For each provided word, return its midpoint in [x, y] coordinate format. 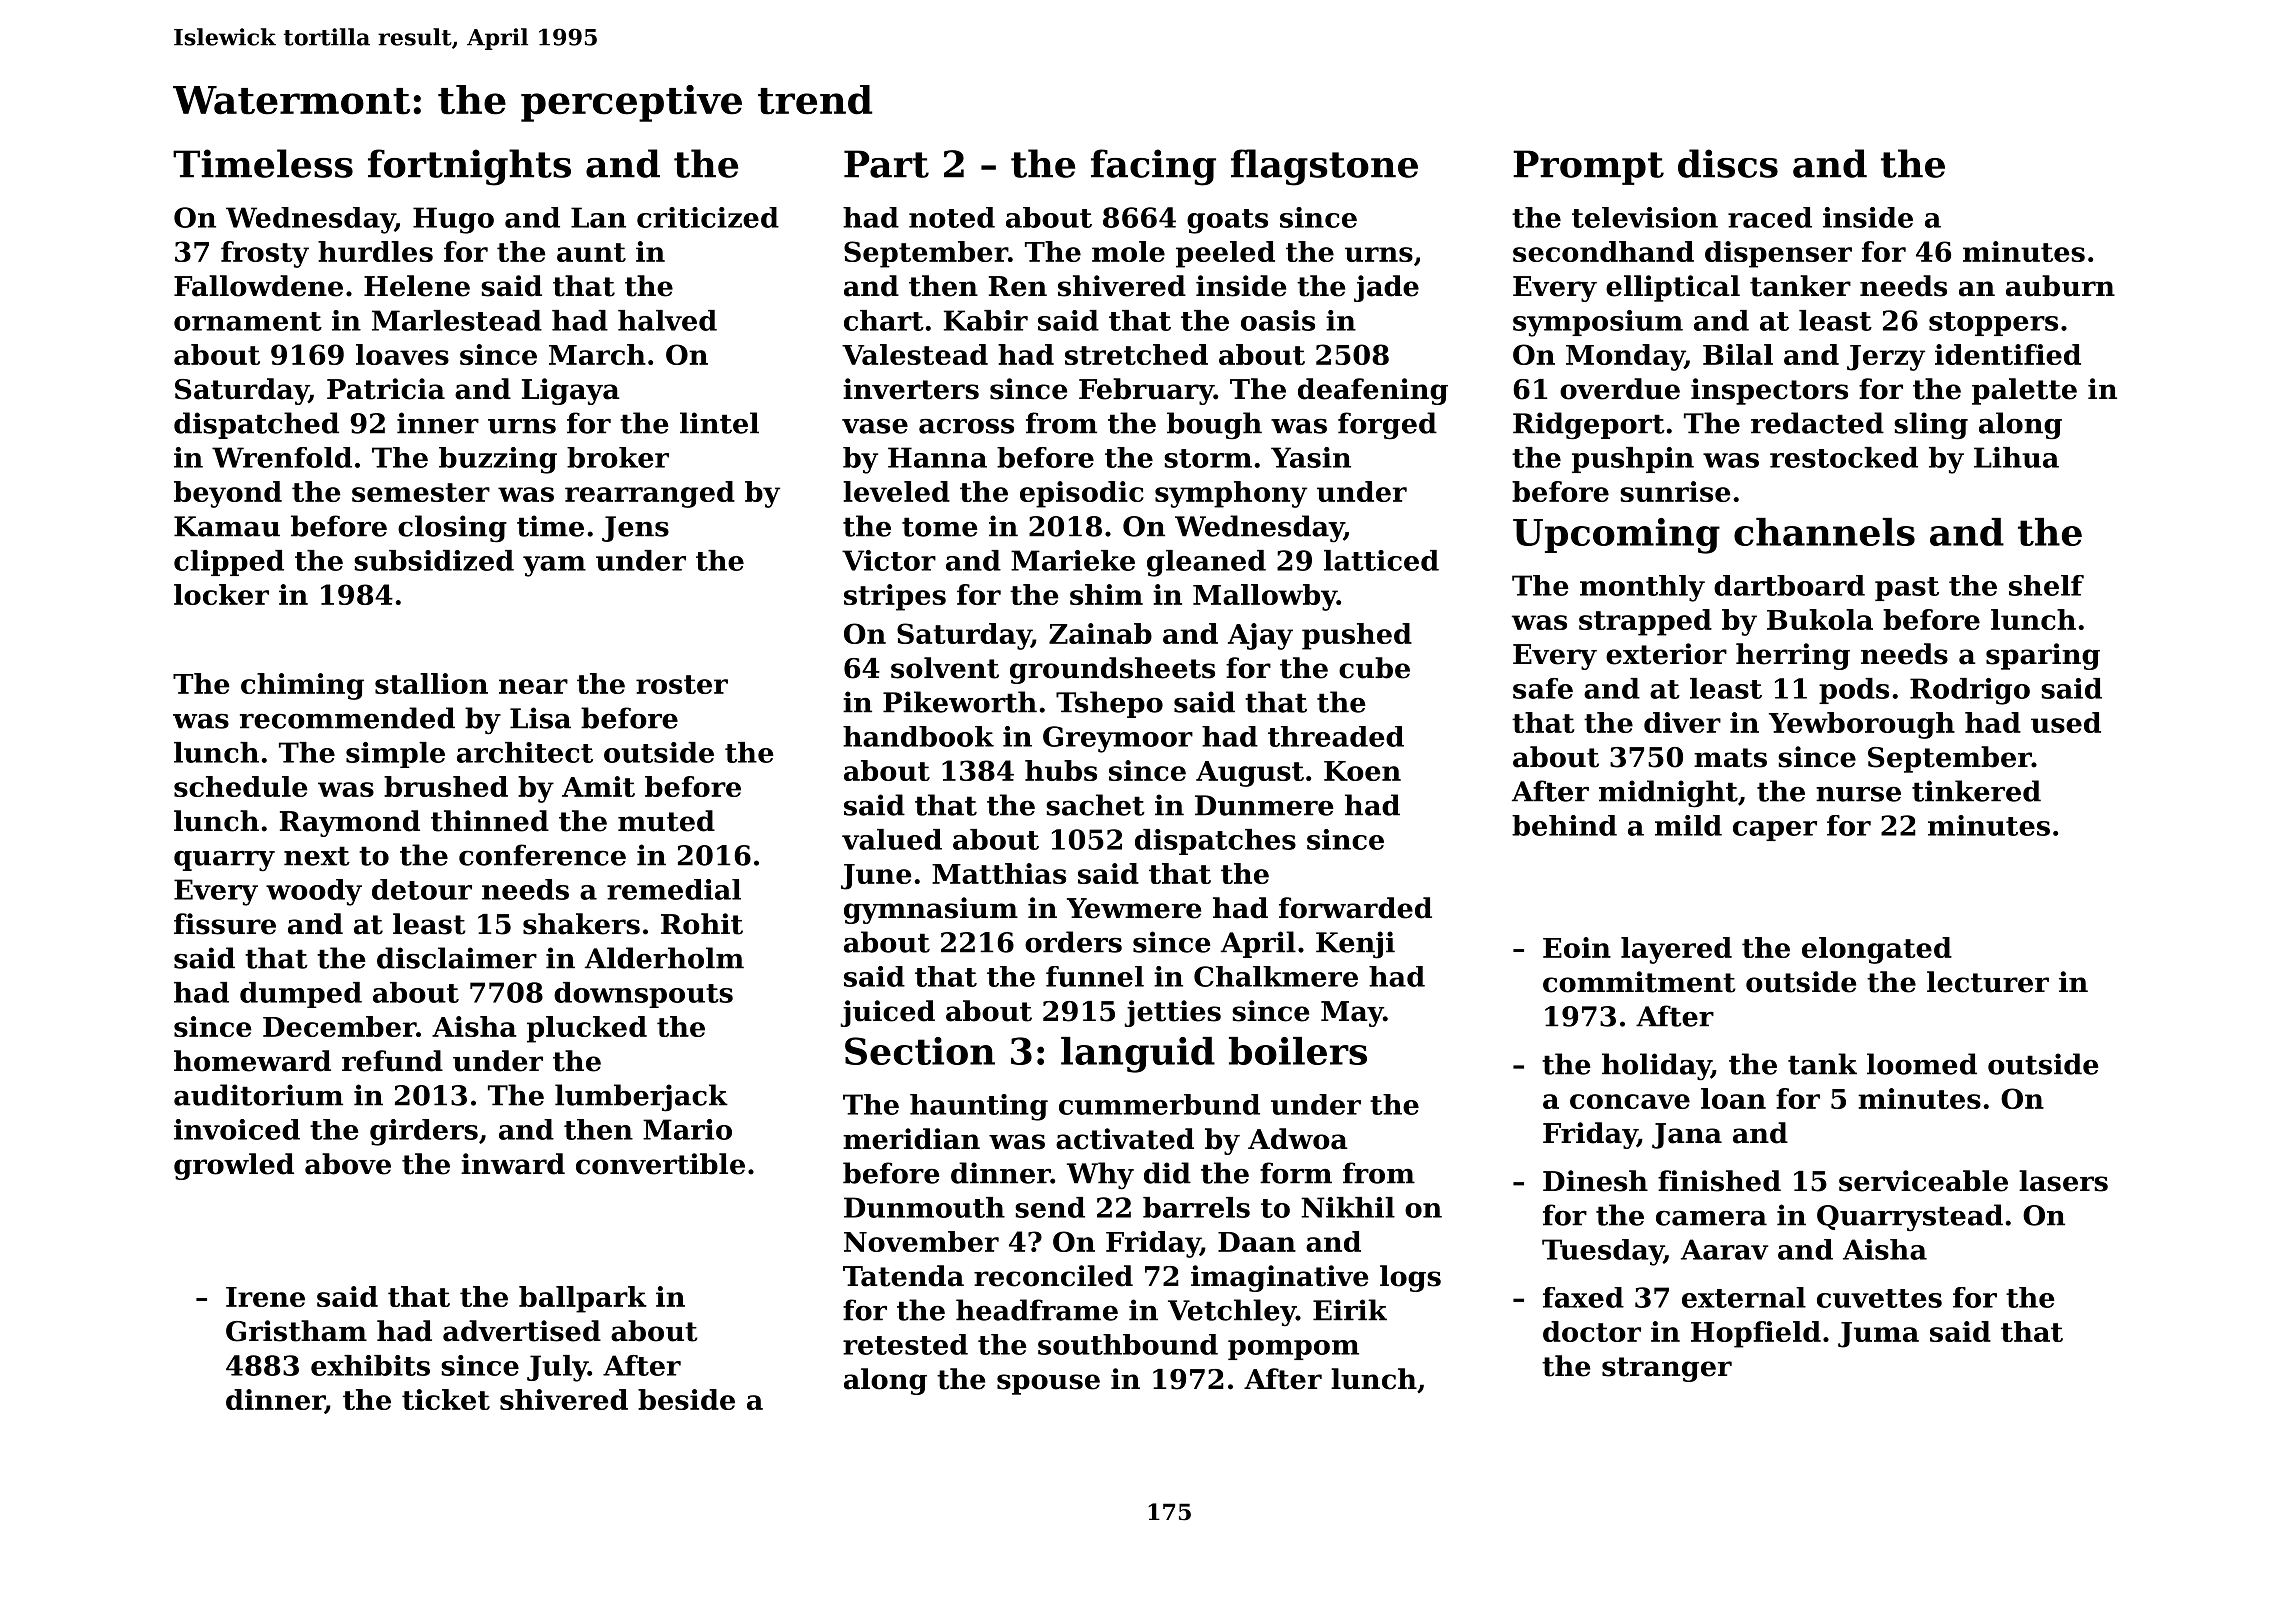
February [1146, 391]
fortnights [469, 167]
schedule [240, 786]
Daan [1257, 1242]
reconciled [1053, 1276]
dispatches [1215, 842]
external [1744, 1297]
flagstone [1324, 167]
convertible [660, 1164]
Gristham [296, 1331]
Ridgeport [1589, 426]
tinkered [1976, 791]
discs [1728, 163]
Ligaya [571, 391]
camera [1711, 1218]
